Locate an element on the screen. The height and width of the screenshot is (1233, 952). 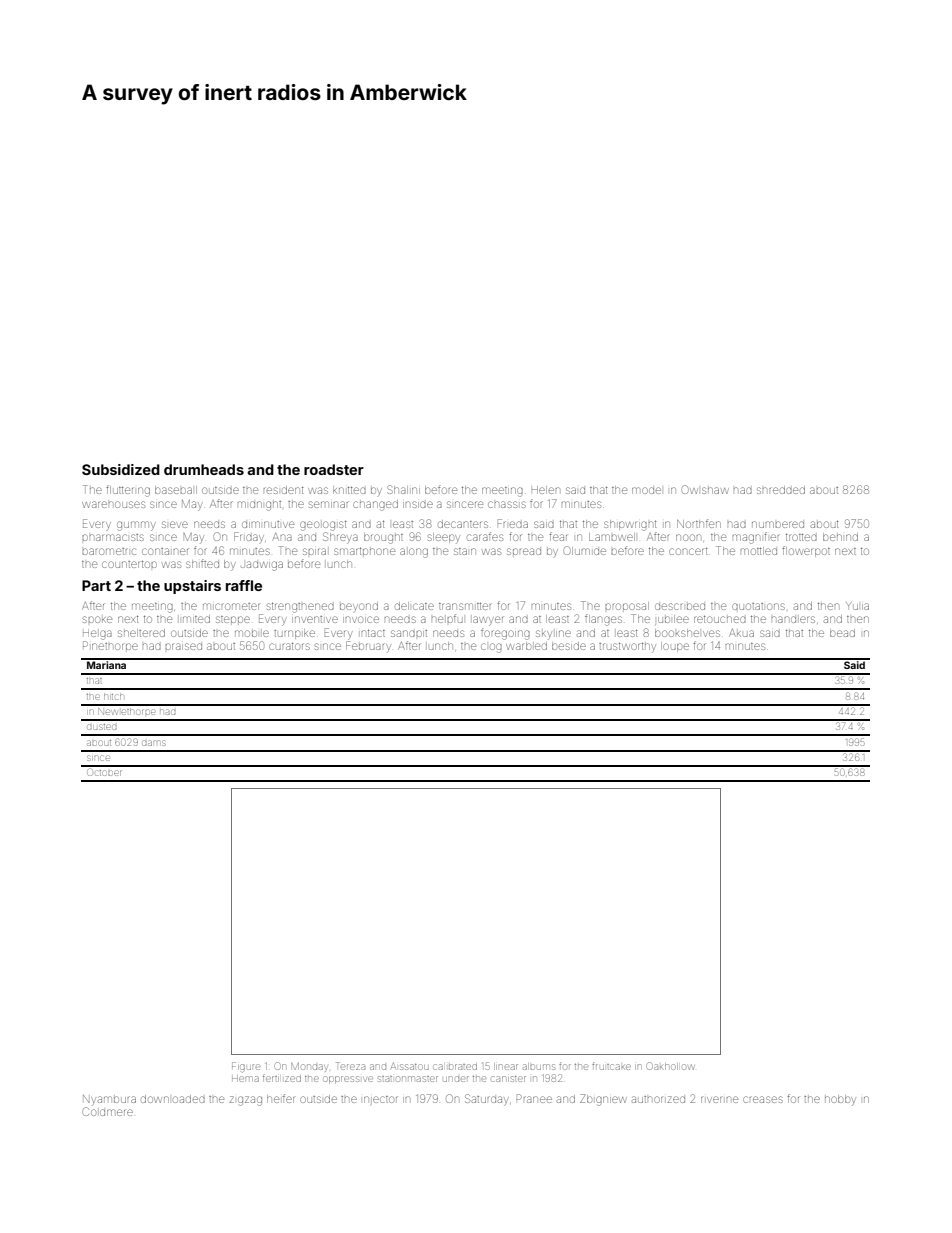
shredded is located at coordinates (781, 490).
